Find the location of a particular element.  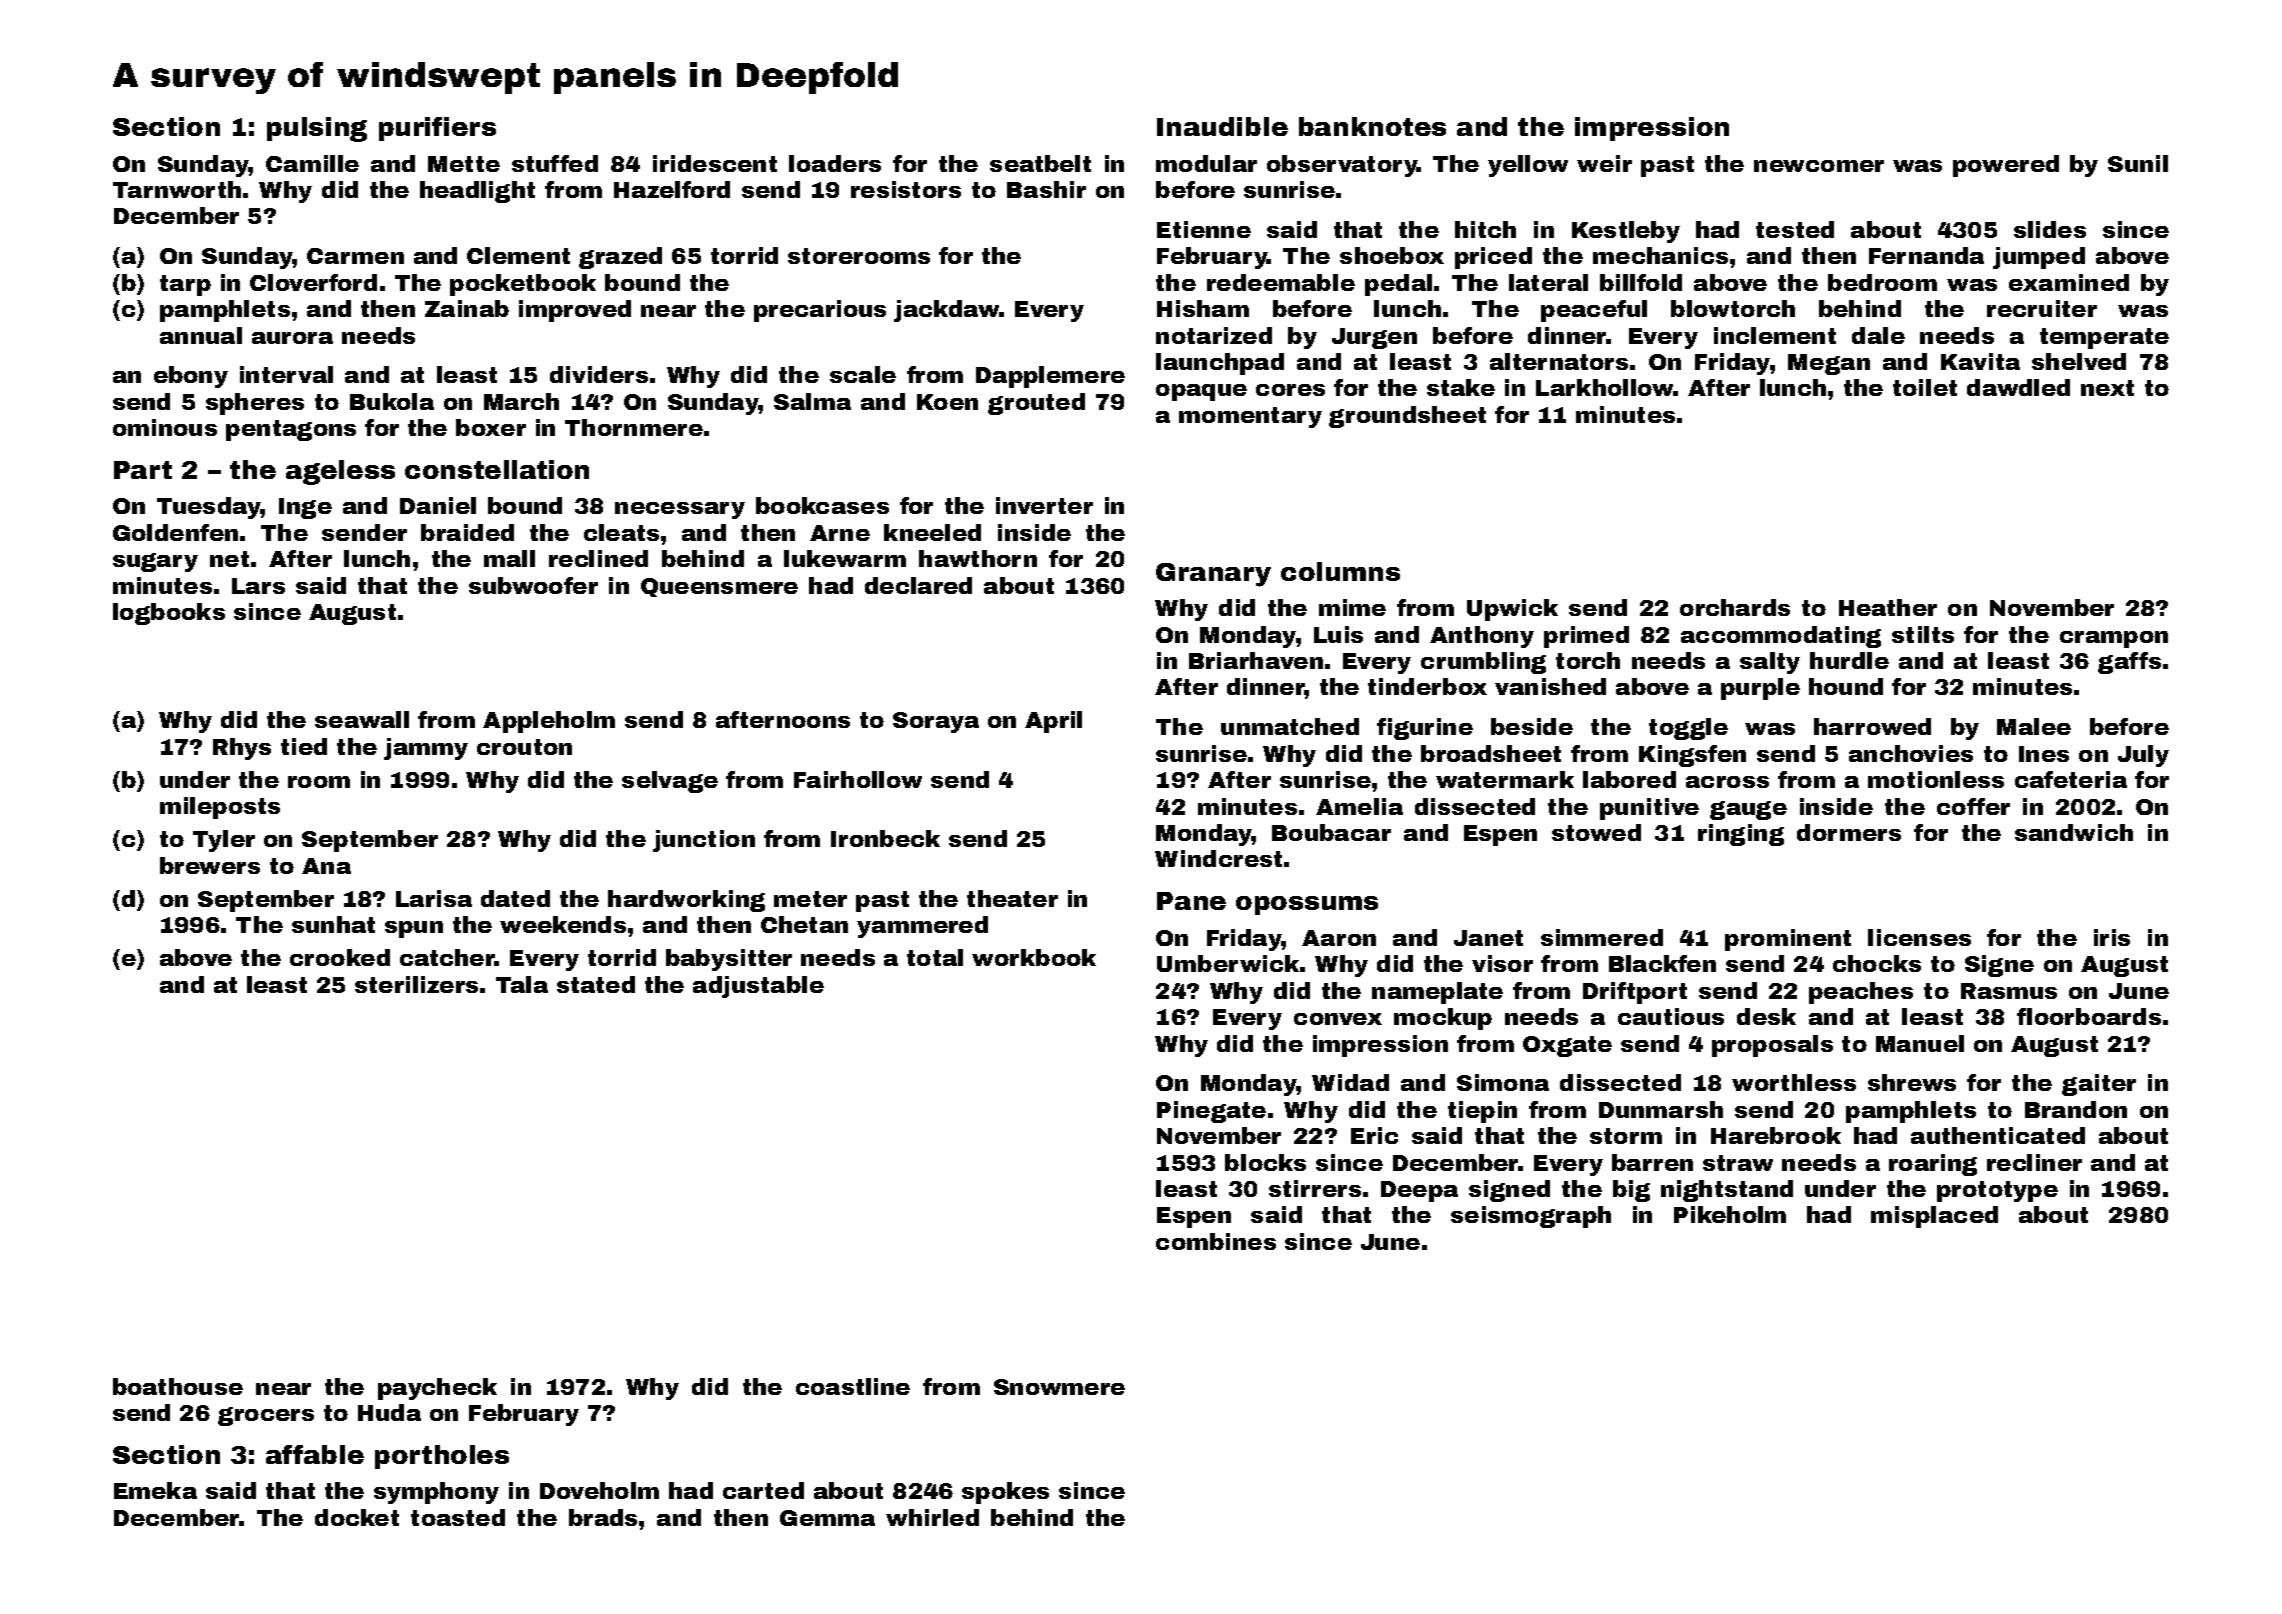

opossums is located at coordinates (1307, 905).
